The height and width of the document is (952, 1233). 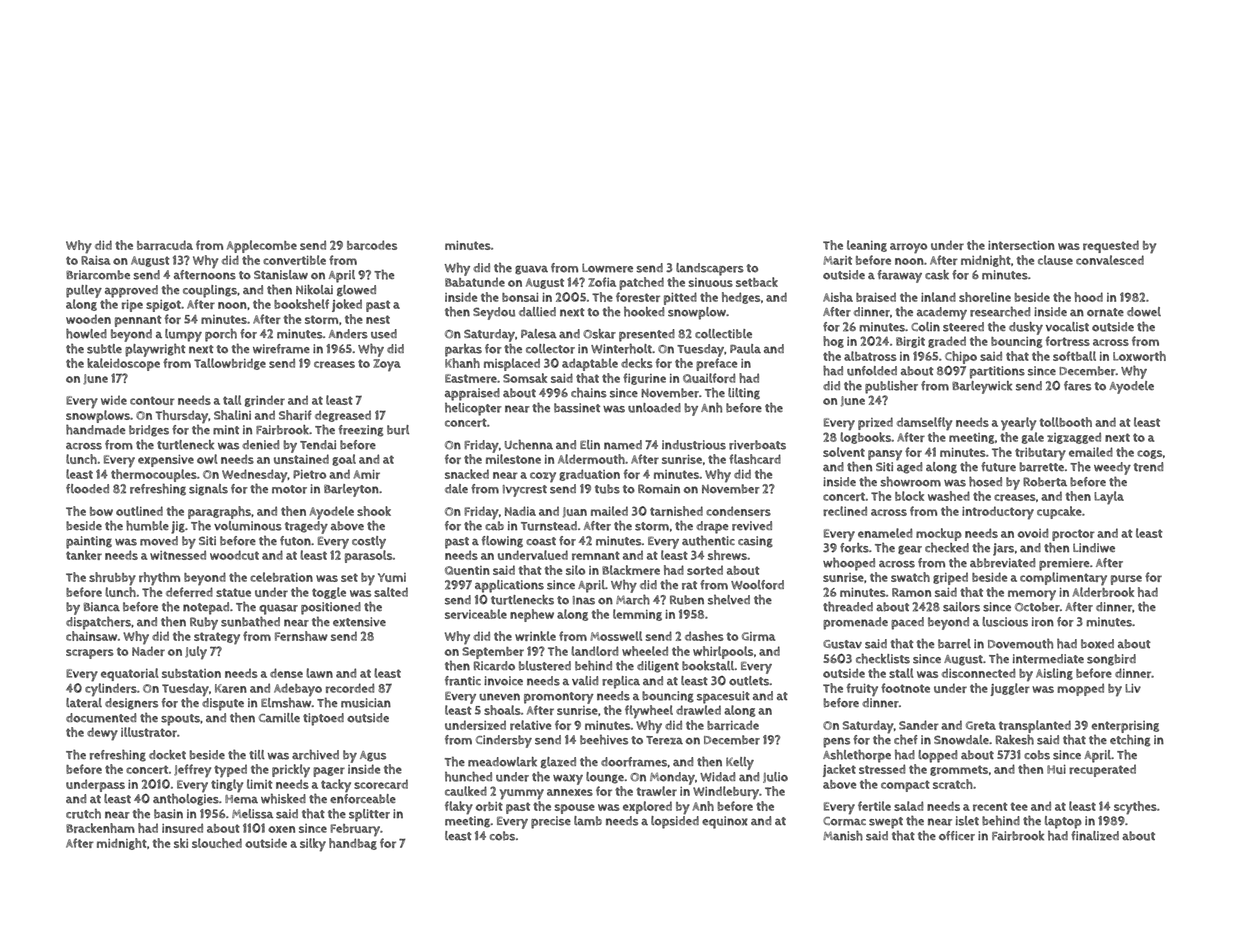 What do you see at coordinates (181, 843) in the document?
I see `ski` at bounding box center [181, 843].
